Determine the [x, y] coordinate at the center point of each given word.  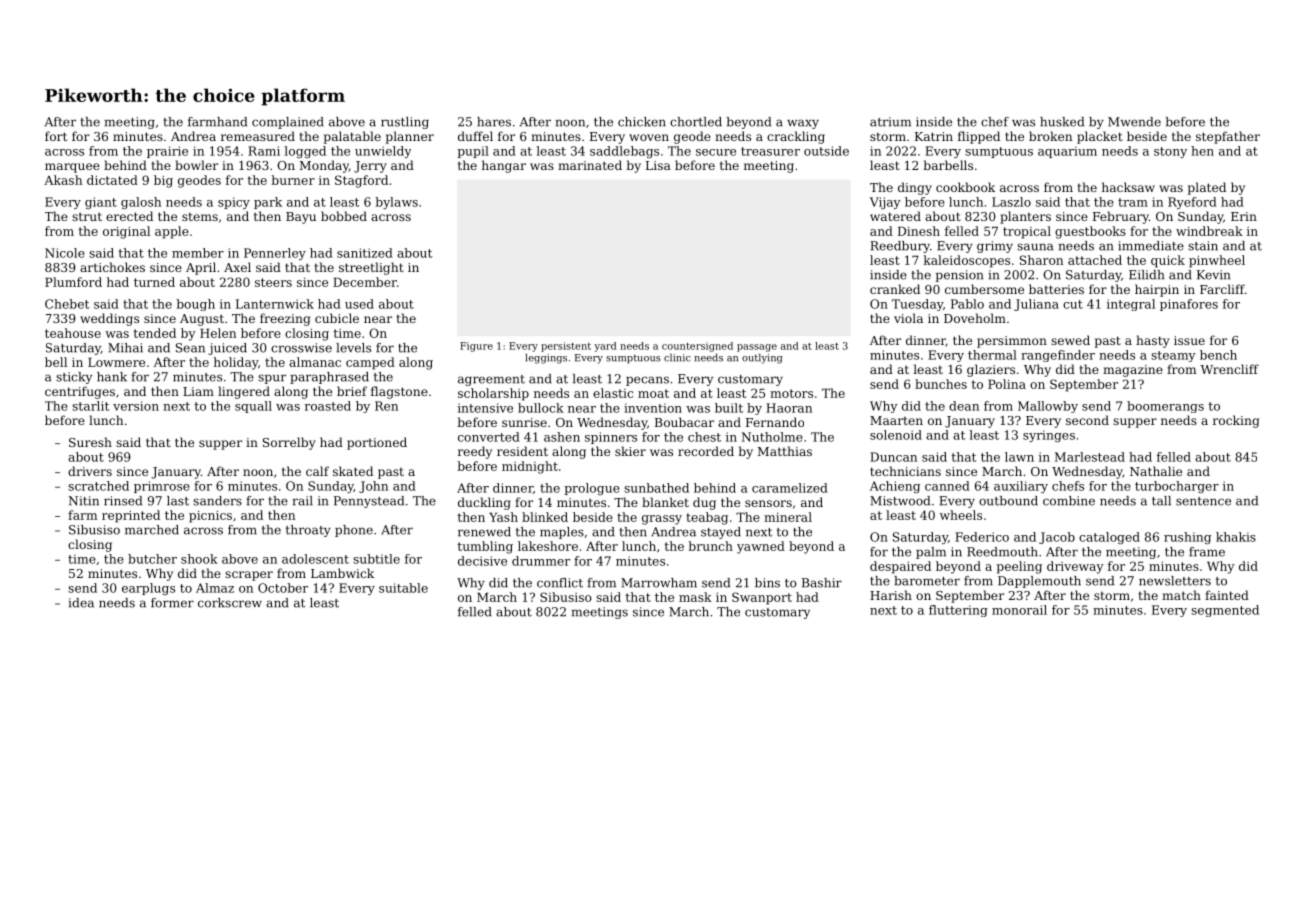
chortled [696, 122]
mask [695, 597]
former [172, 603]
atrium [890, 122]
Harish [891, 595]
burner [293, 180]
